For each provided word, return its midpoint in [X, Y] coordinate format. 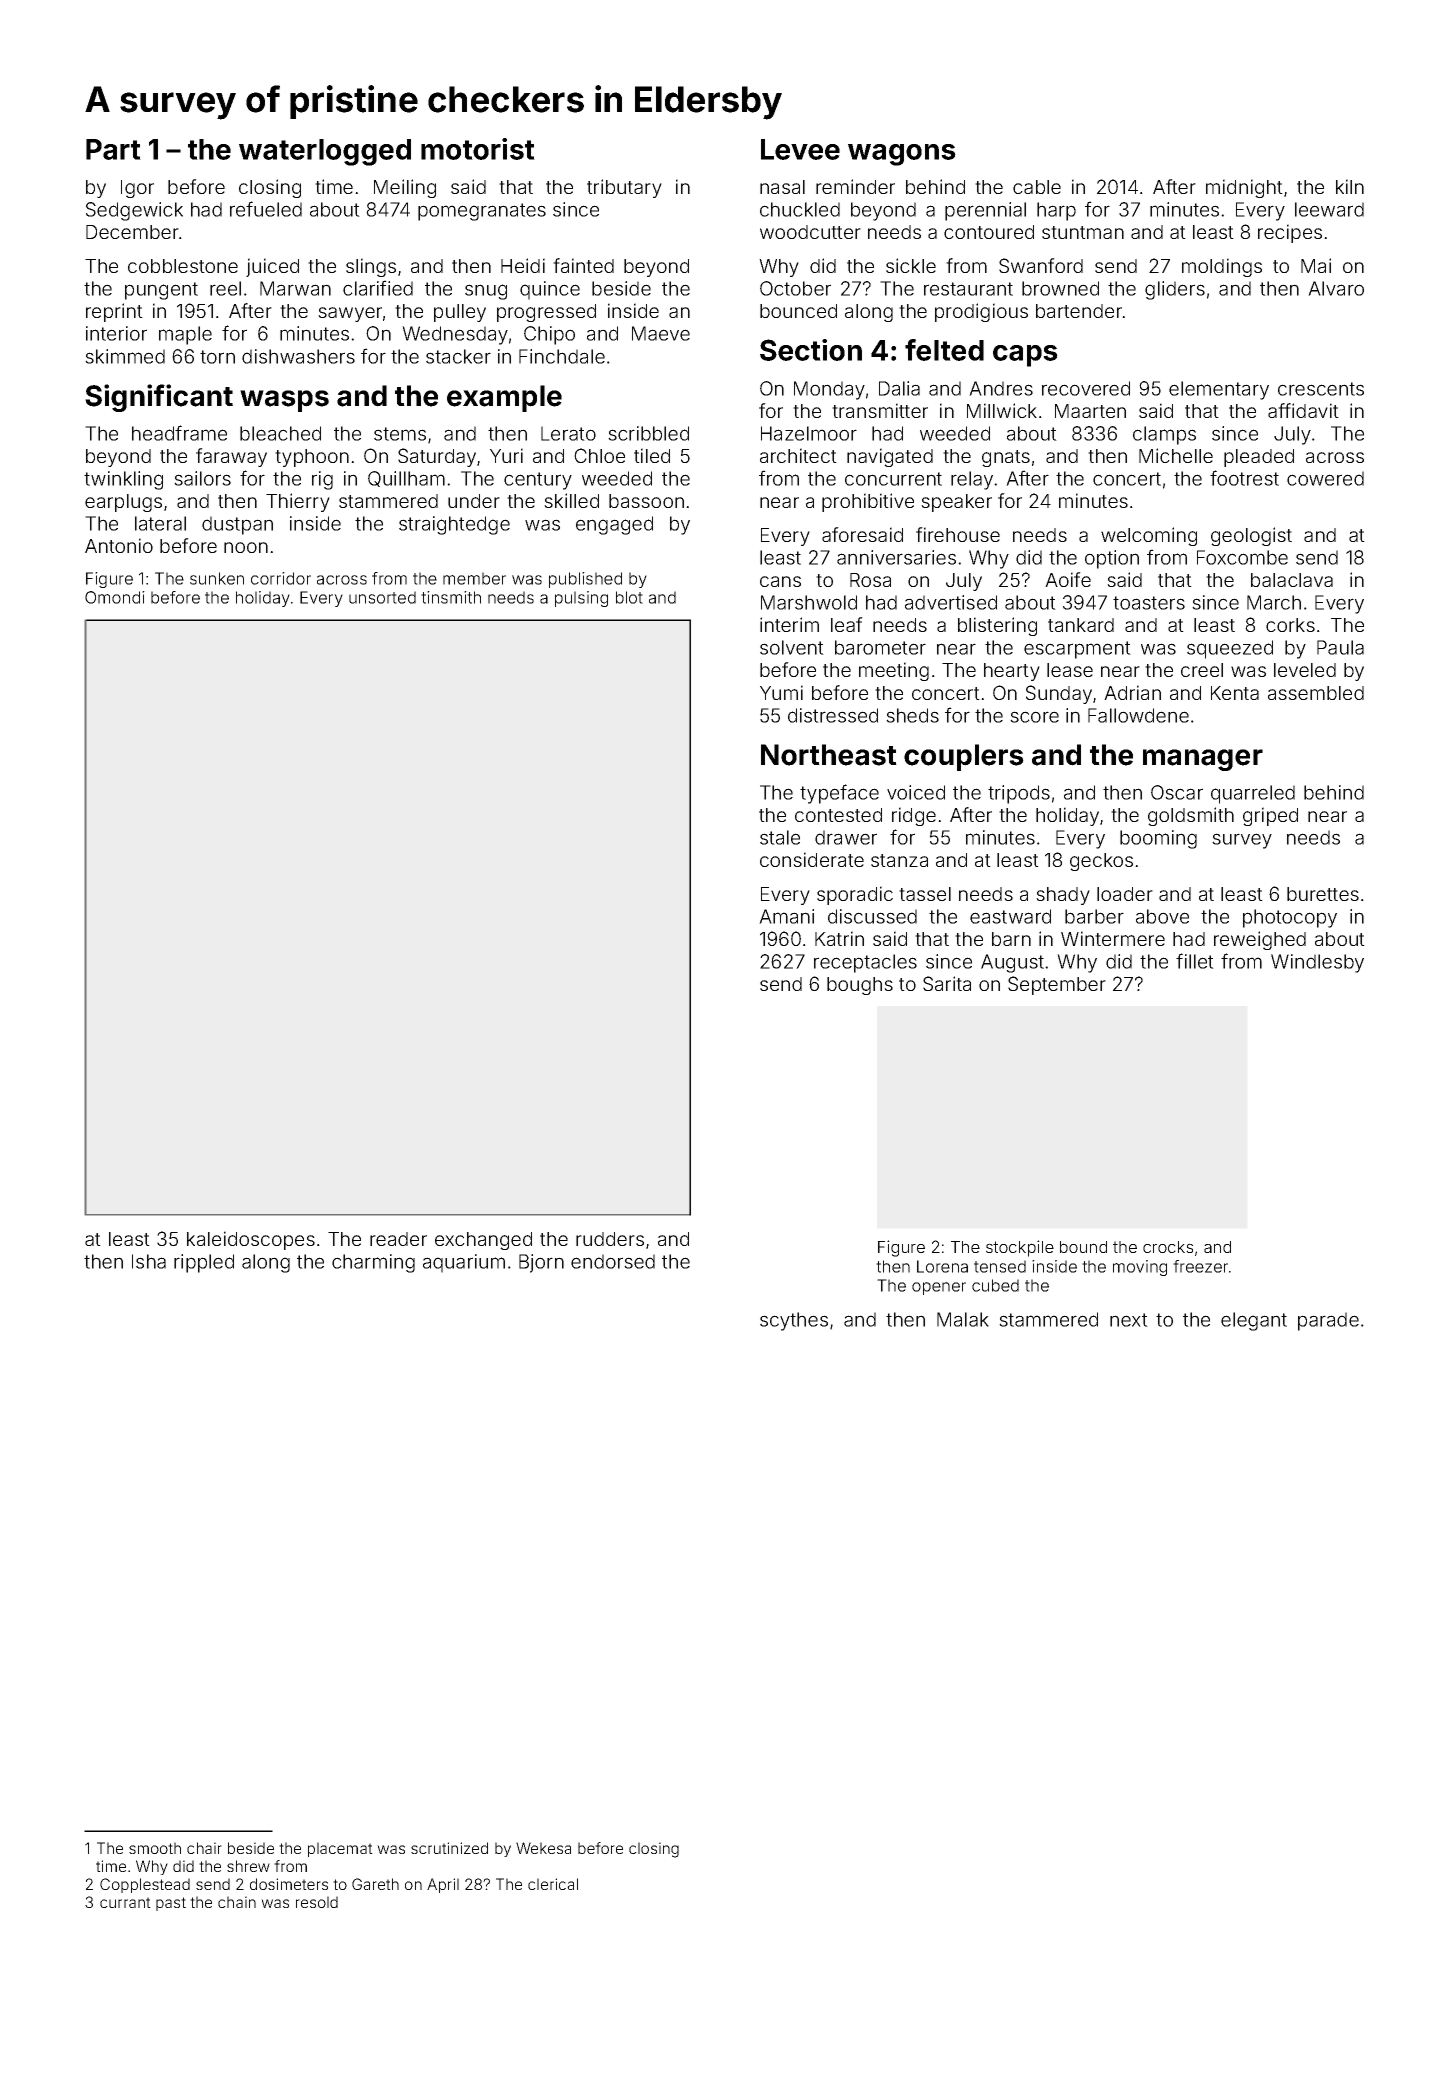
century [538, 481]
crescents [1321, 389]
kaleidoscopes [251, 1240]
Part [113, 149]
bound [1083, 1247]
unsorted [382, 597]
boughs [860, 986]
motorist [478, 149]
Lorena [942, 1266]
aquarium [464, 1263]
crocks [1168, 1247]
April [443, 1885]
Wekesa [543, 1848]
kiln [1350, 186]
